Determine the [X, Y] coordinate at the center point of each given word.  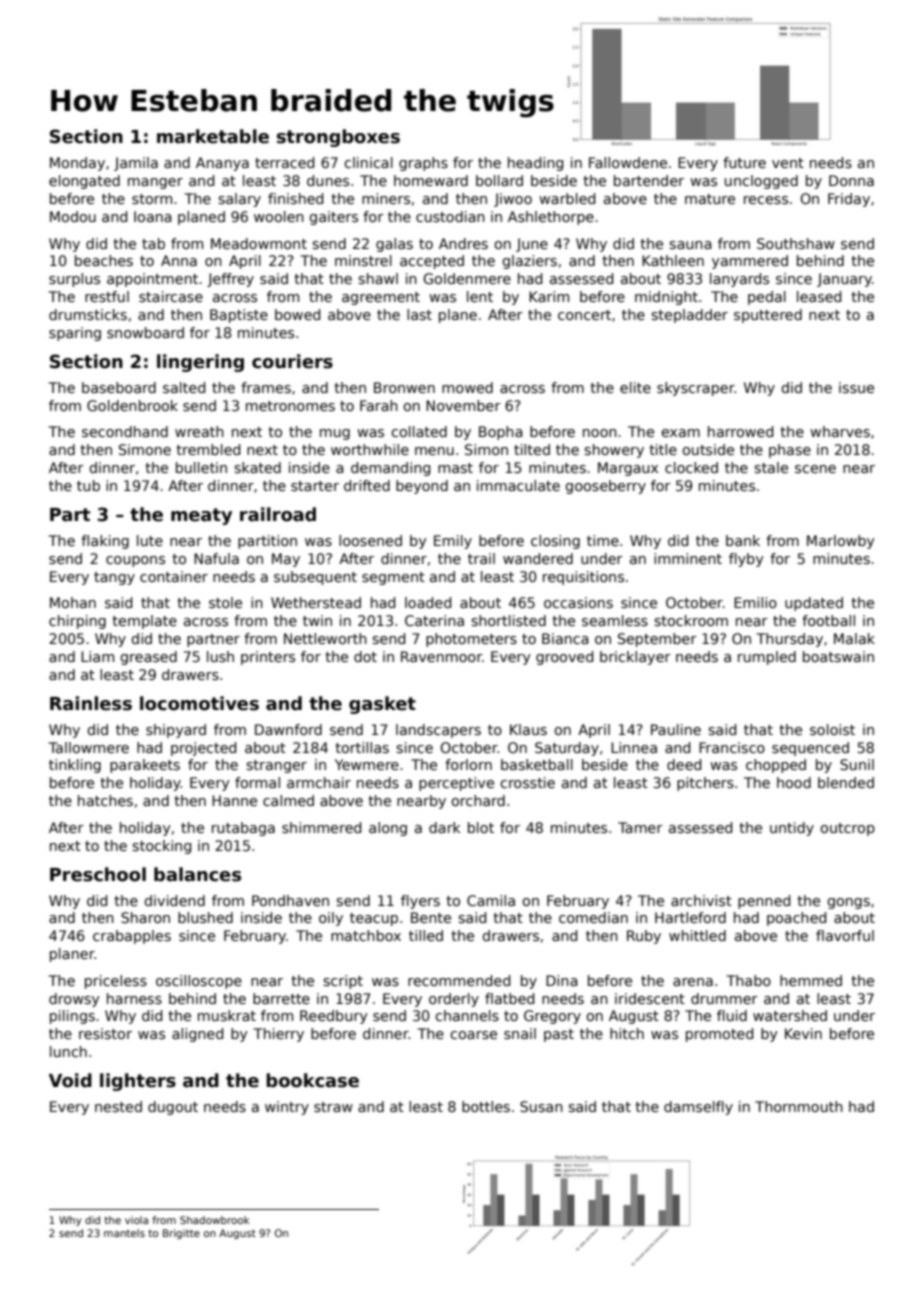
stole [225, 602]
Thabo [749, 980]
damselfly [698, 1108]
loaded [428, 602]
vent [788, 163]
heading [535, 164]
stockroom [691, 620]
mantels [124, 1233]
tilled [426, 935]
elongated [84, 182]
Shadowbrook [215, 1220]
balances [197, 874]
